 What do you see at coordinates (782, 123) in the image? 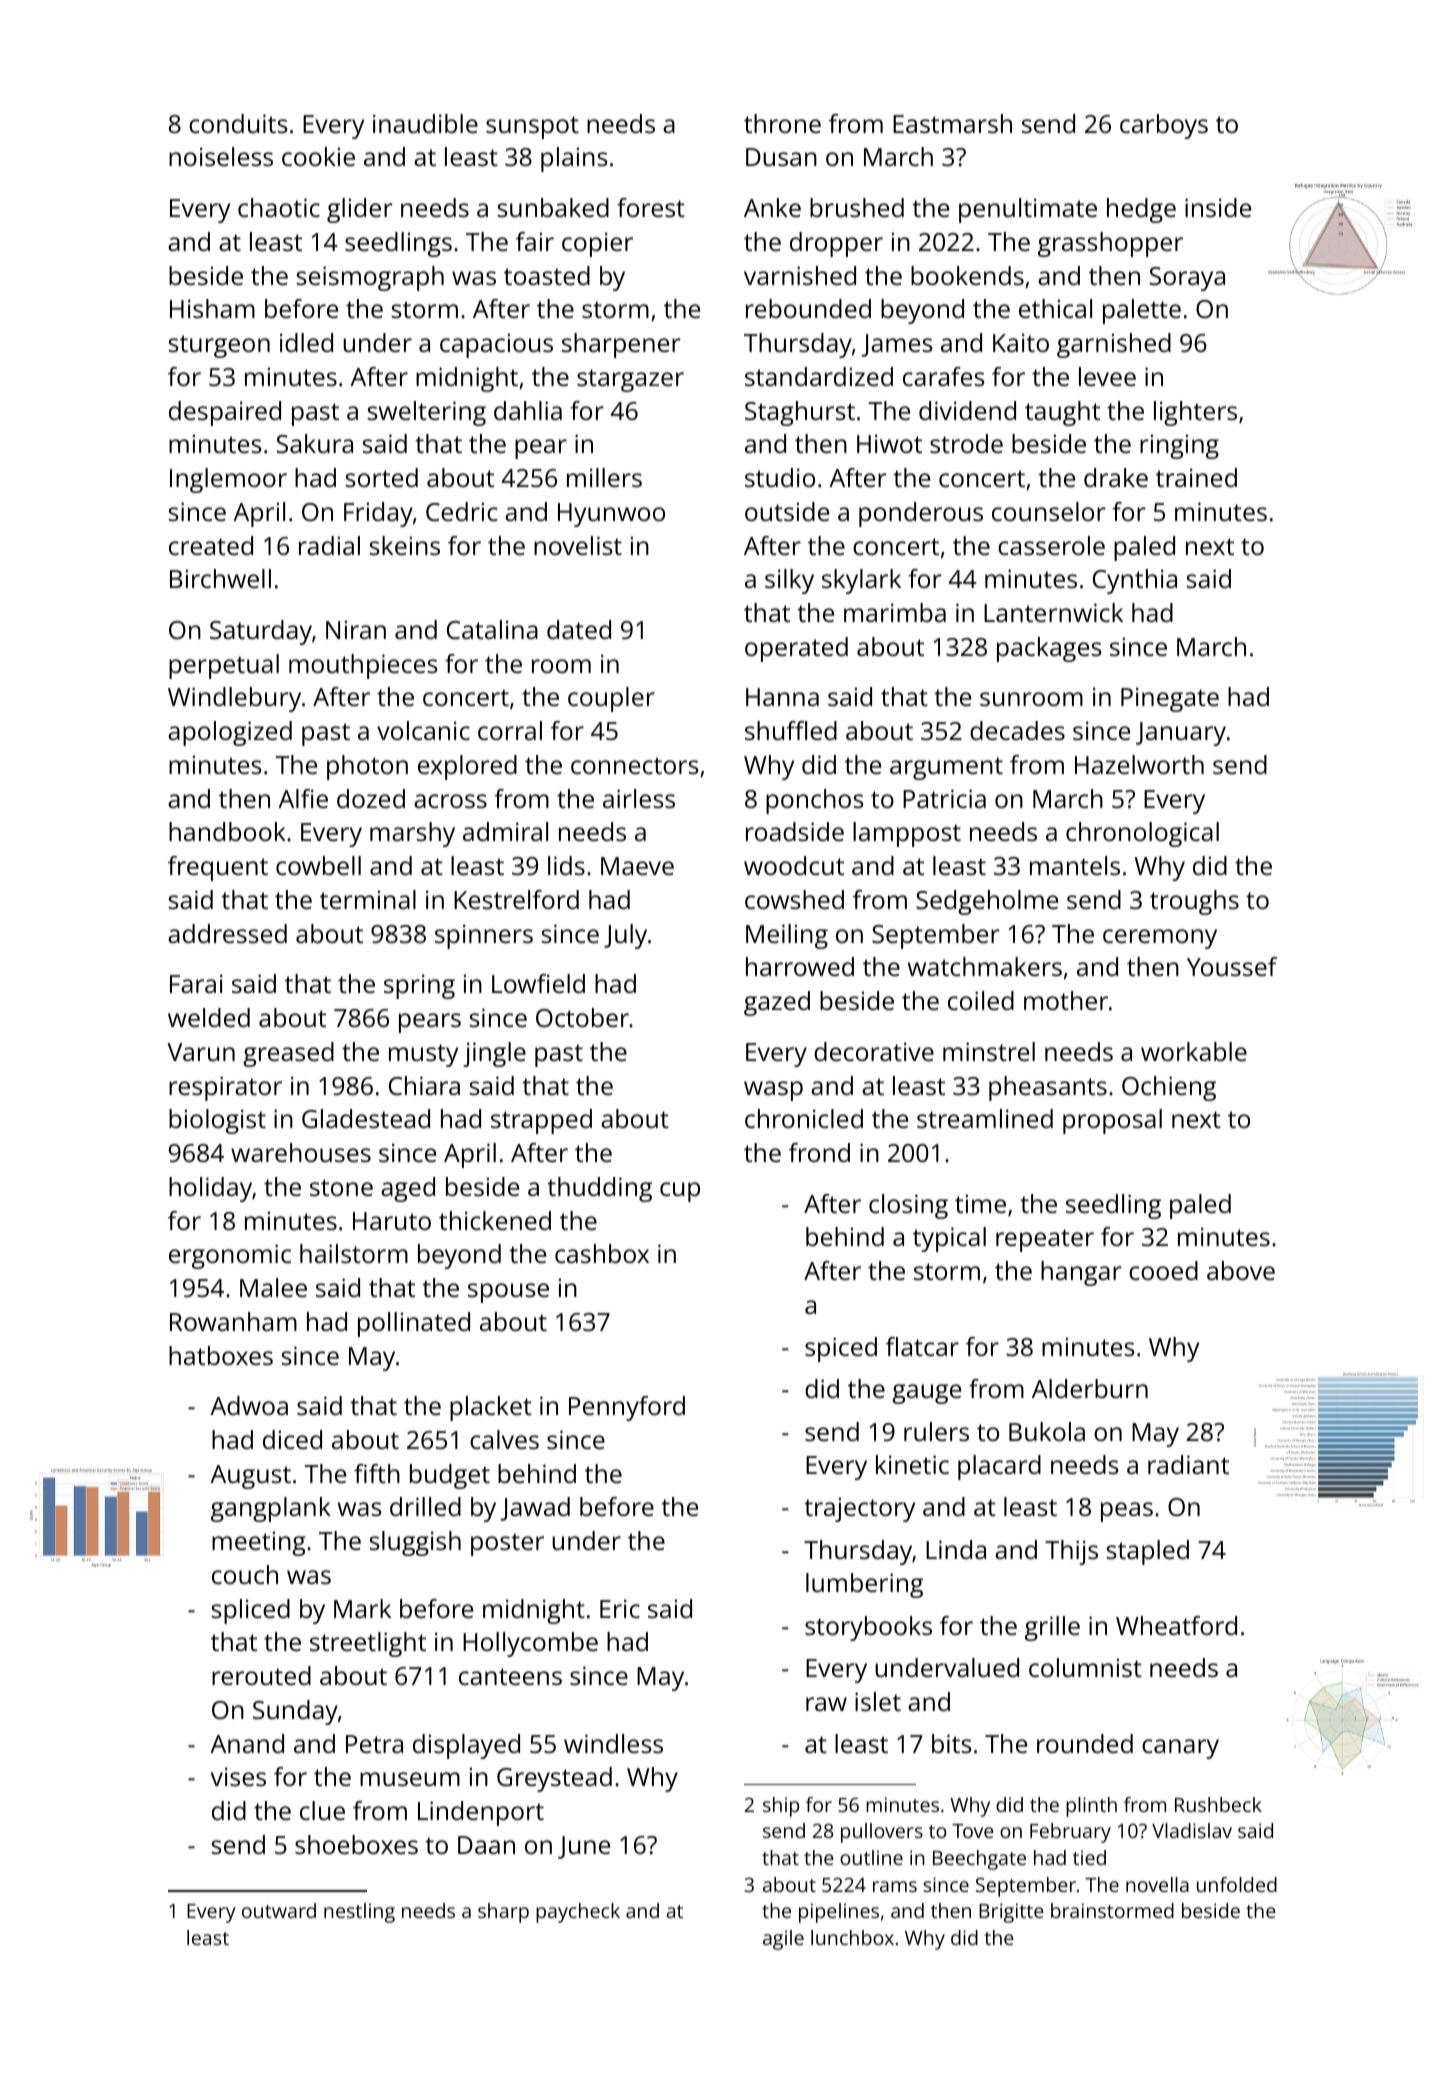
I see `throne` at bounding box center [782, 123].
